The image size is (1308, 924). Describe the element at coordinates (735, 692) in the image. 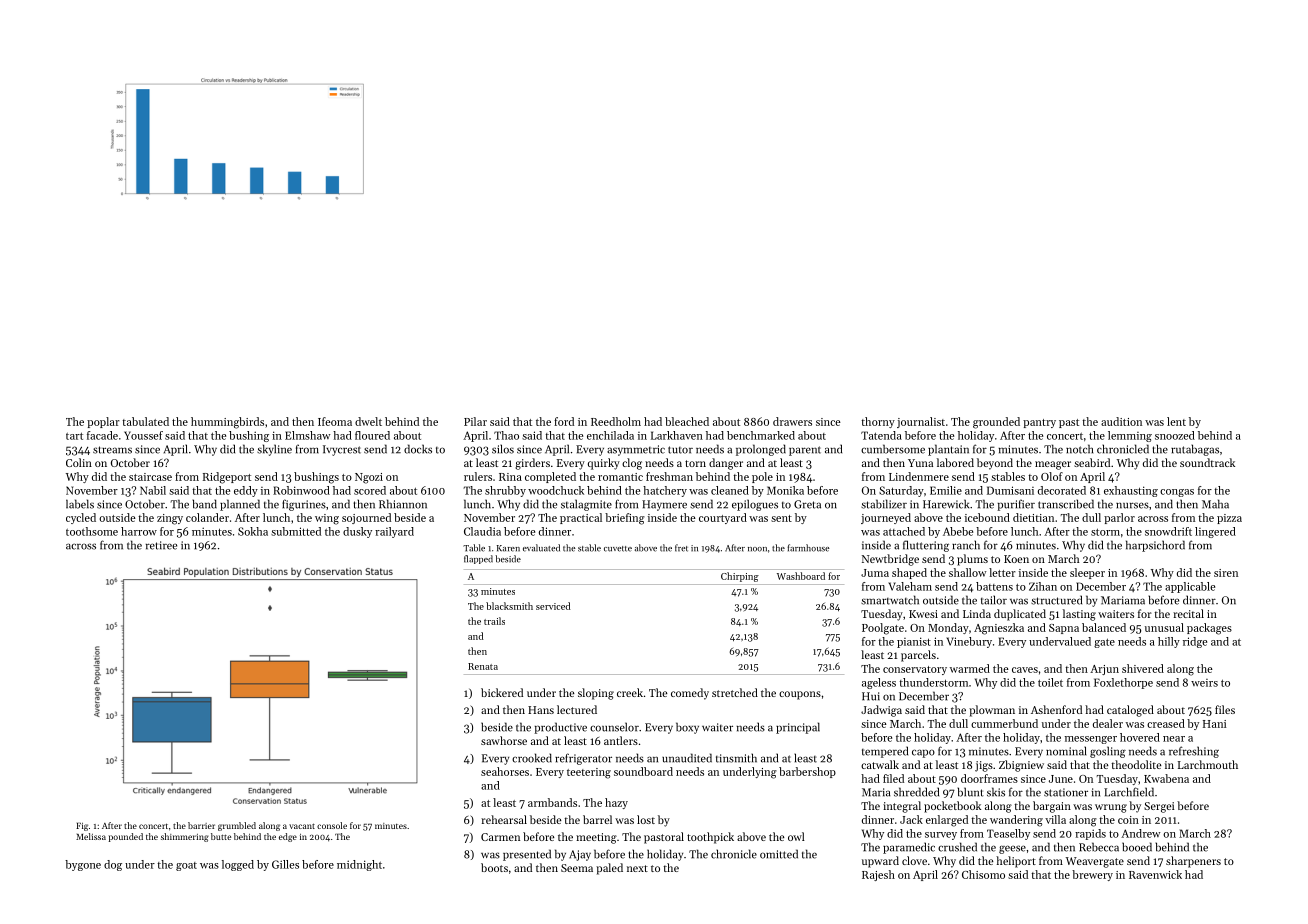

I see `stretched` at that location.
